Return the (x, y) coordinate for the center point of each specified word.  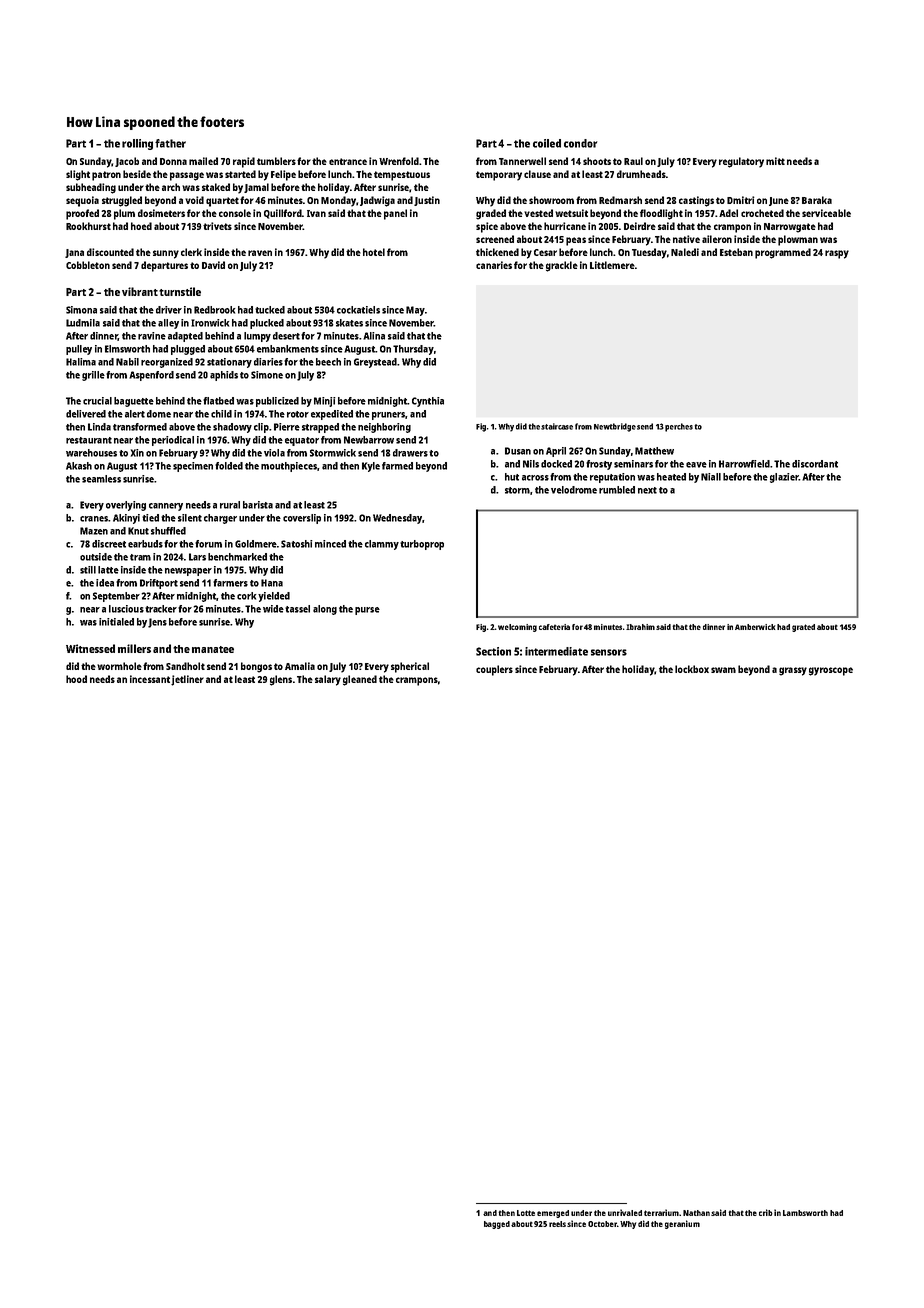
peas (576, 241)
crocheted (762, 213)
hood (76, 679)
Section (493, 651)
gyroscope (831, 671)
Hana (272, 583)
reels (557, 1224)
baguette (134, 402)
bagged (497, 1225)
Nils (531, 464)
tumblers (276, 161)
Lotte (526, 1213)
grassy (793, 671)
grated (803, 628)
